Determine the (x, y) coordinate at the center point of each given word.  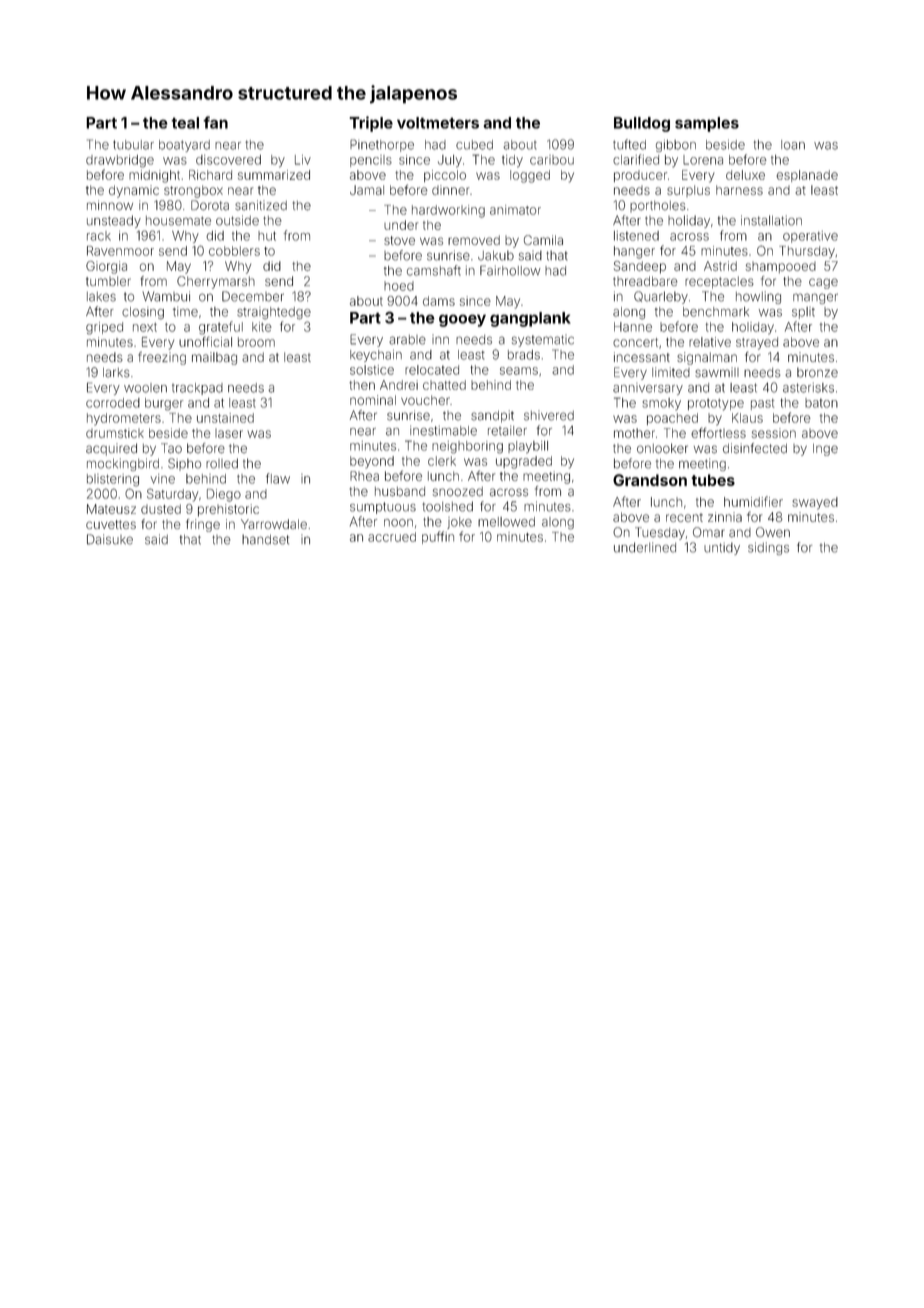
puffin (438, 537)
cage (823, 283)
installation (771, 220)
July (450, 161)
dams (439, 301)
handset (265, 539)
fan (215, 122)
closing (143, 313)
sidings (768, 548)
